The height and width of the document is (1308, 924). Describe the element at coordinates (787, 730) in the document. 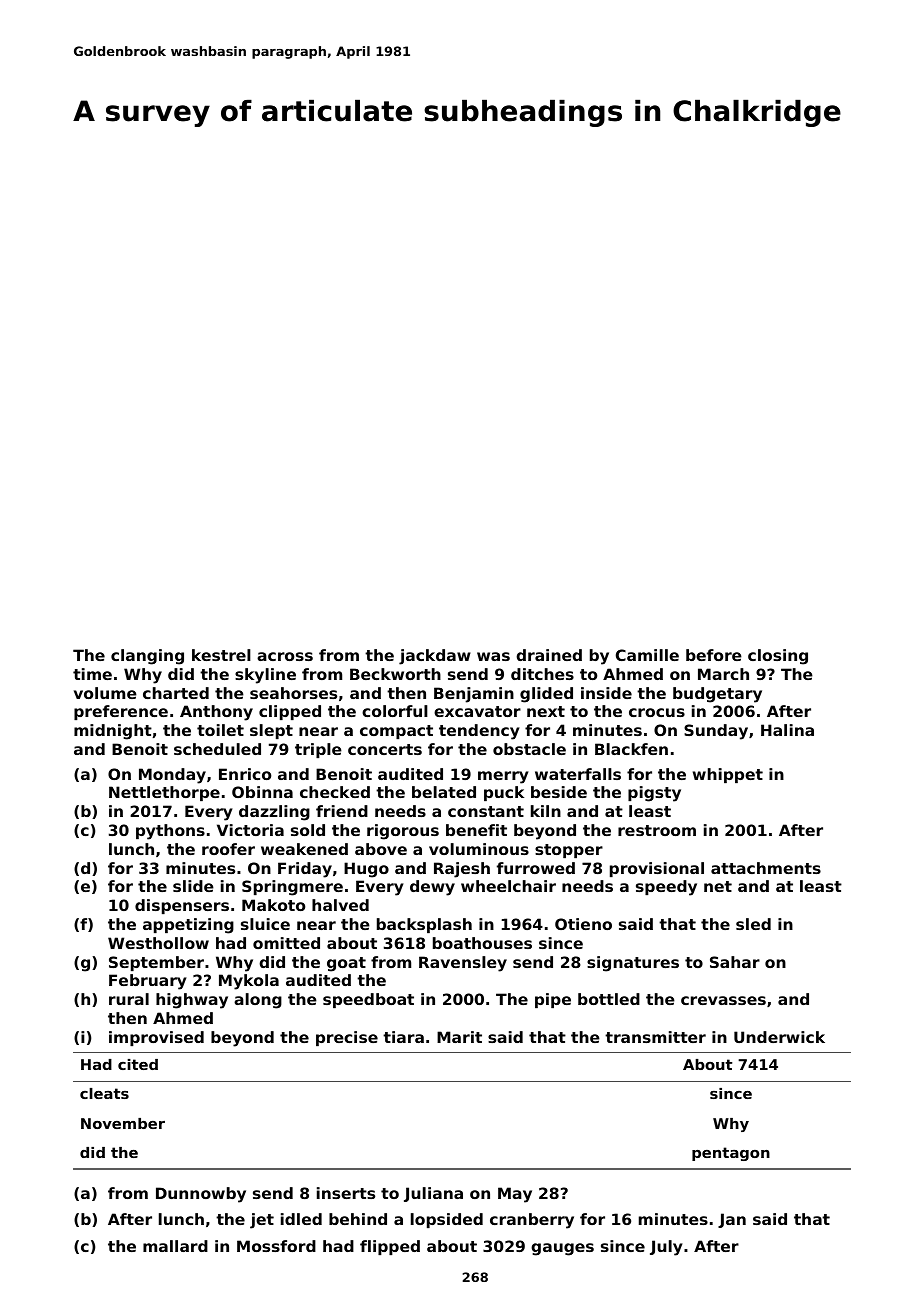

I see `Halina` at that location.
